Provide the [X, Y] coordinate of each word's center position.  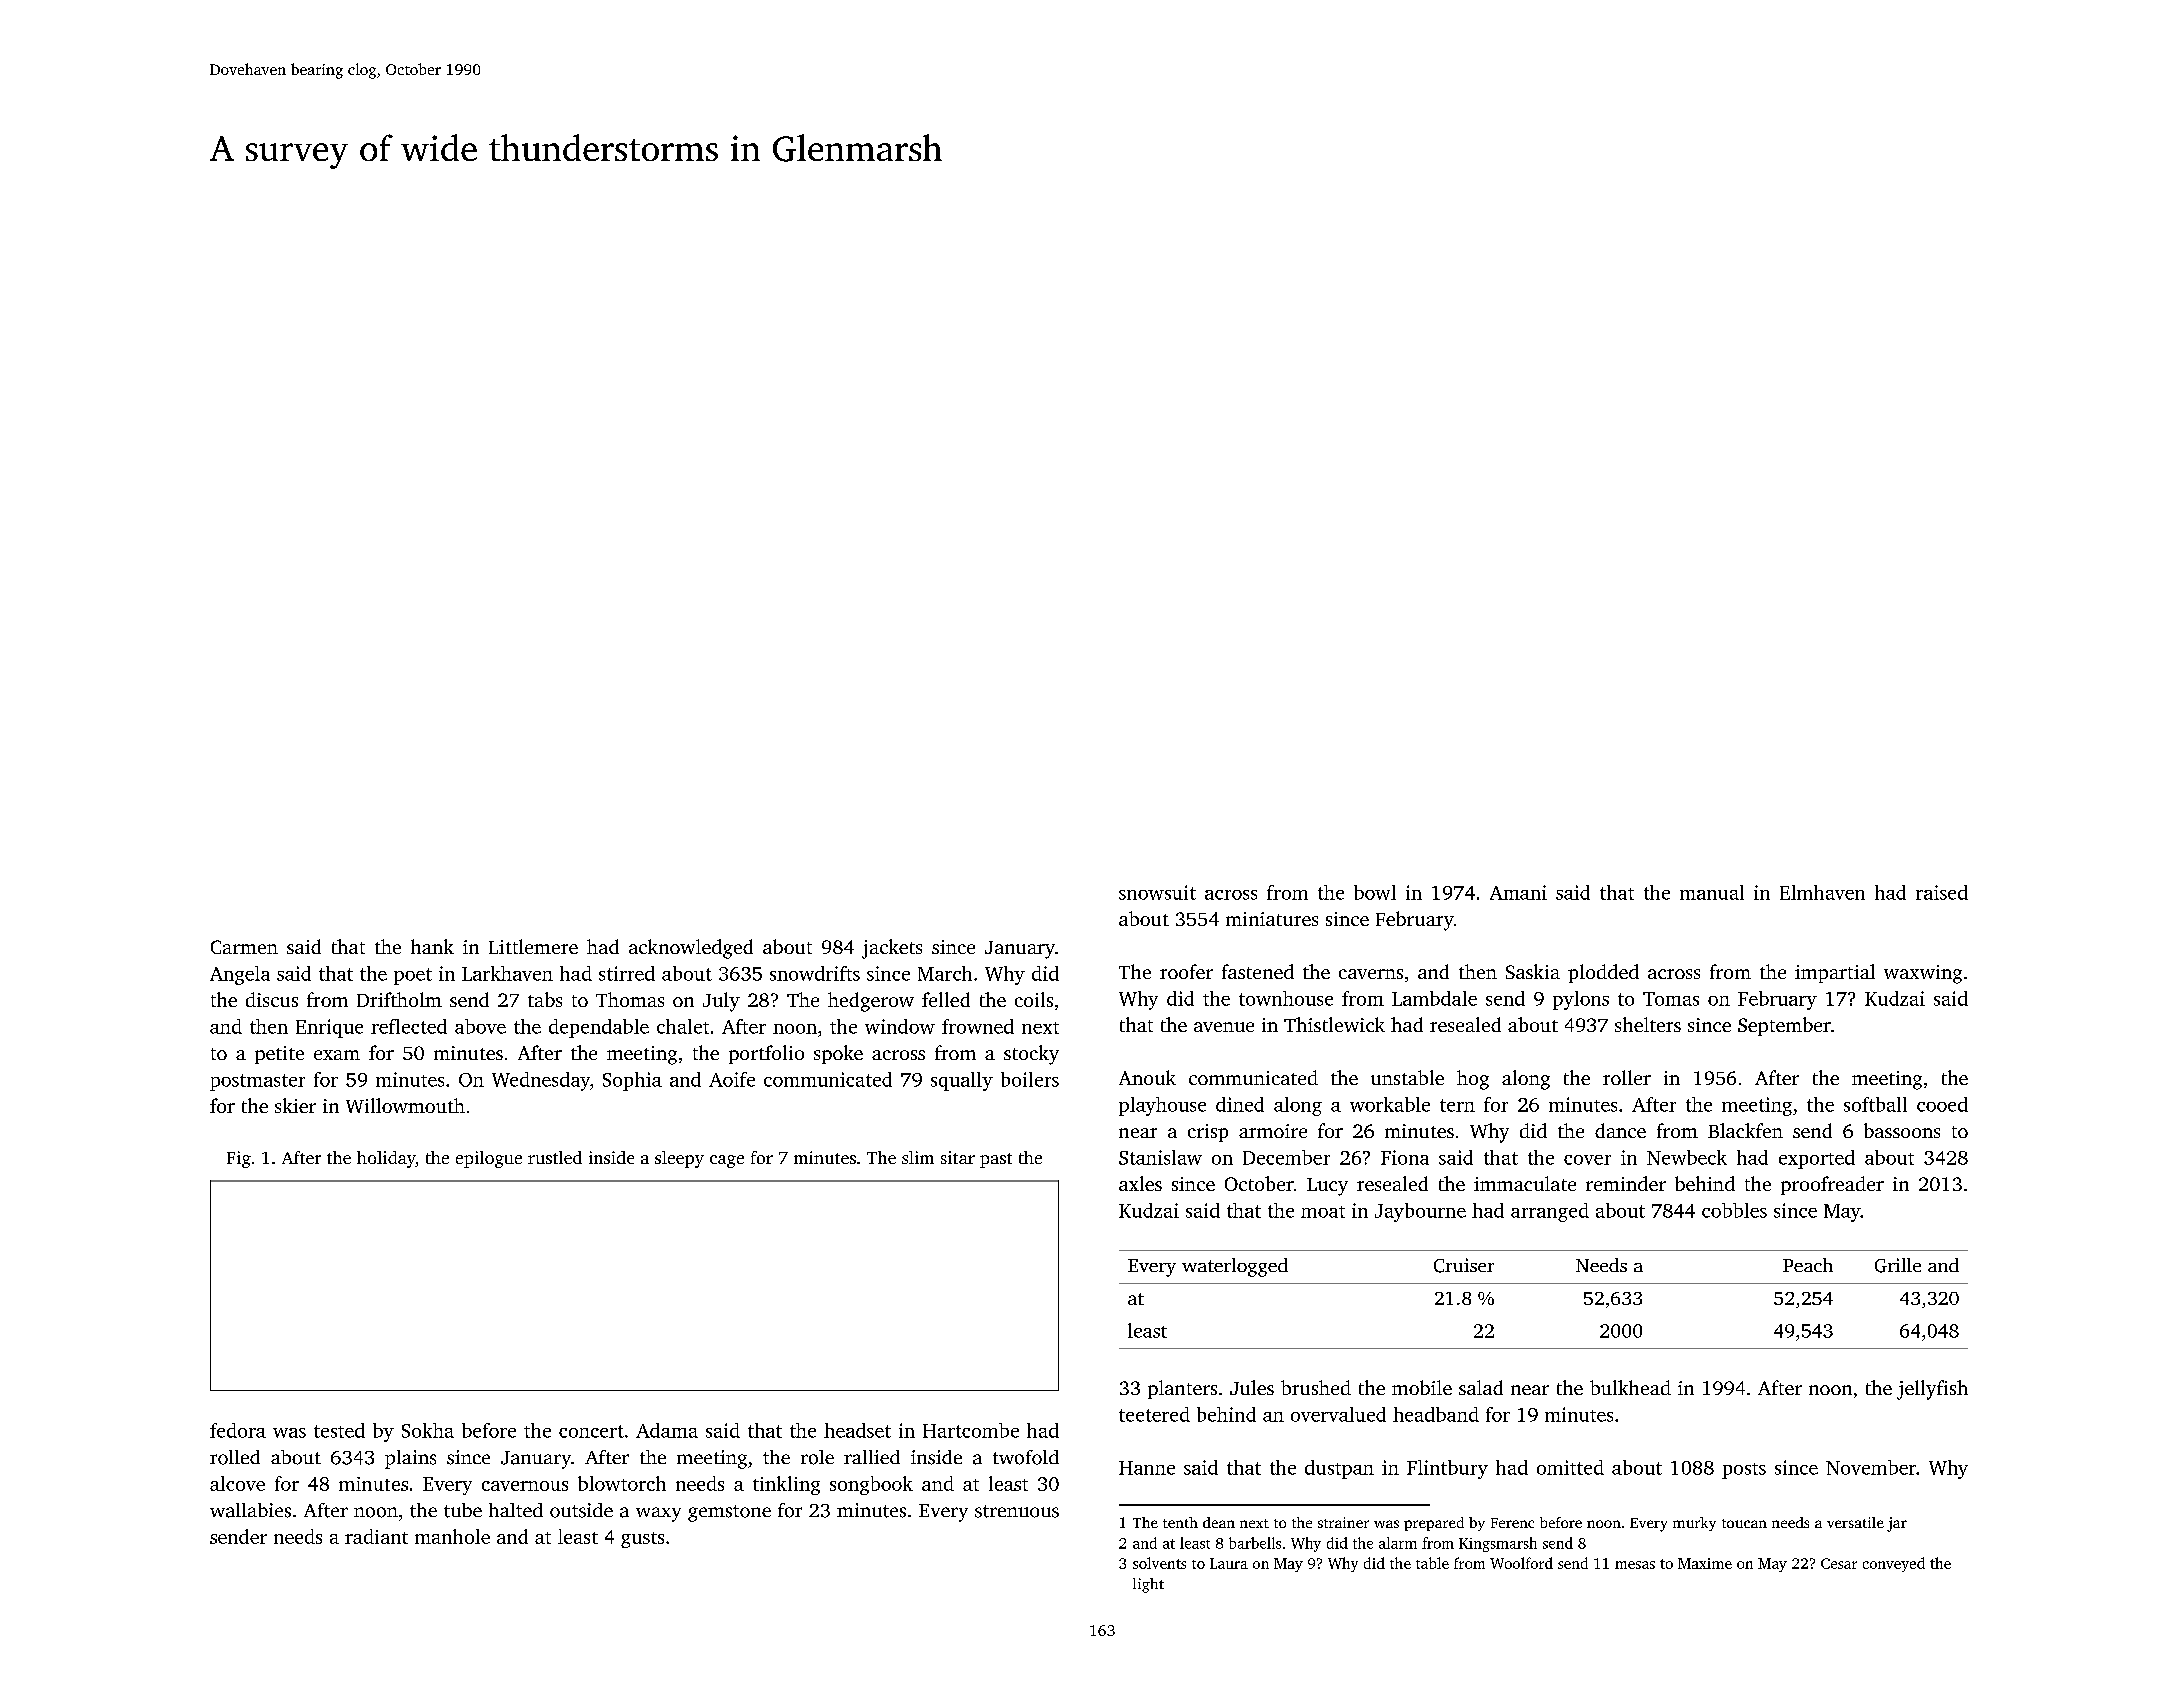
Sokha [428, 1430]
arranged [1550, 1212]
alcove [237, 1483]
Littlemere [533, 946]
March [945, 973]
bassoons [1902, 1130]
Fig [239, 1159]
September [1784, 1026]
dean [1219, 1522]
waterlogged [1235, 1267]
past [996, 1160]
